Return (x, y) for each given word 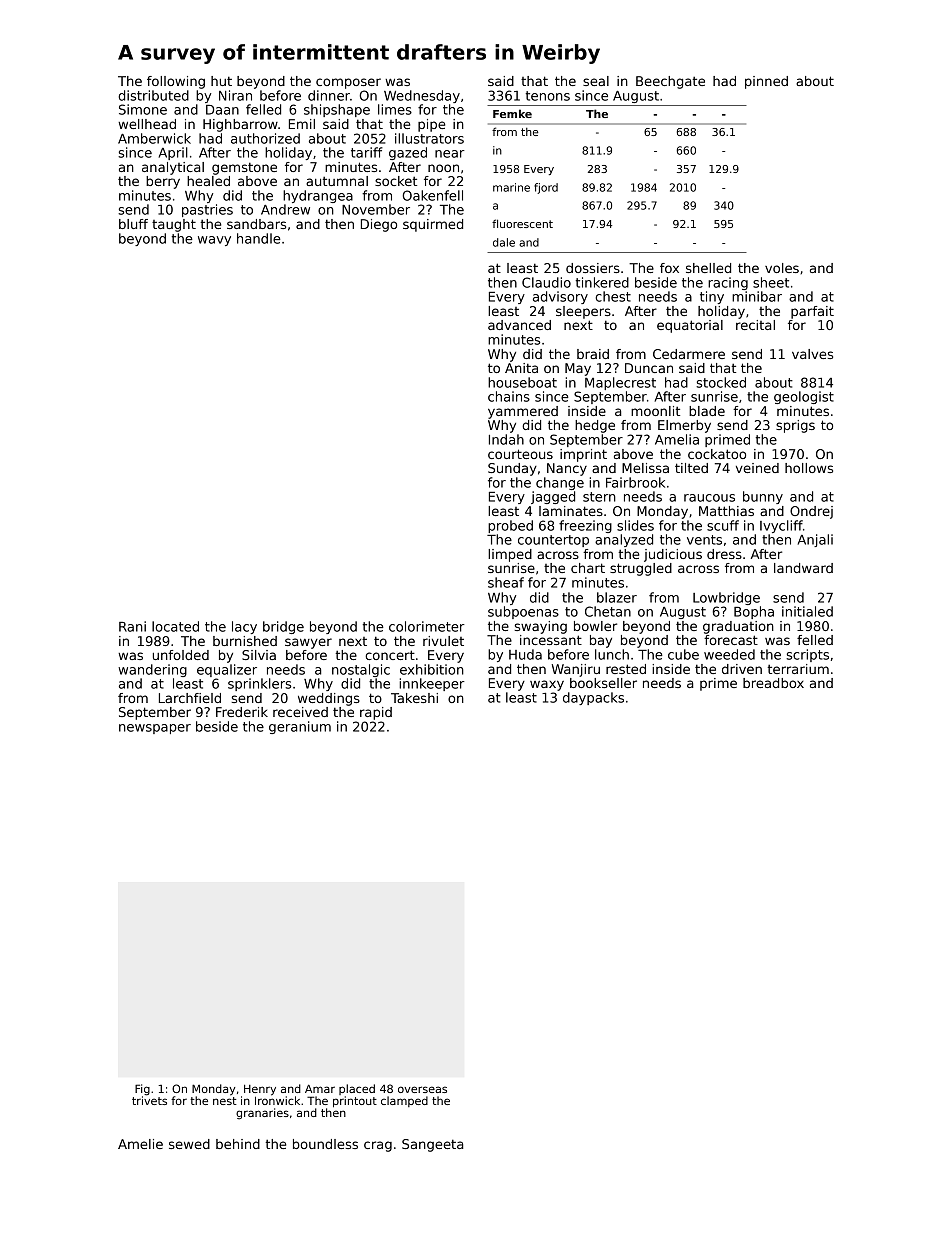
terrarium (798, 669)
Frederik (242, 712)
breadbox (773, 683)
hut (221, 81)
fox (669, 268)
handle (259, 238)
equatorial (690, 326)
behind (238, 1144)
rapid (376, 713)
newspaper (155, 729)
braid (593, 354)
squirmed (433, 225)
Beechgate (670, 82)
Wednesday (422, 96)
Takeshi (414, 698)
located (175, 626)
